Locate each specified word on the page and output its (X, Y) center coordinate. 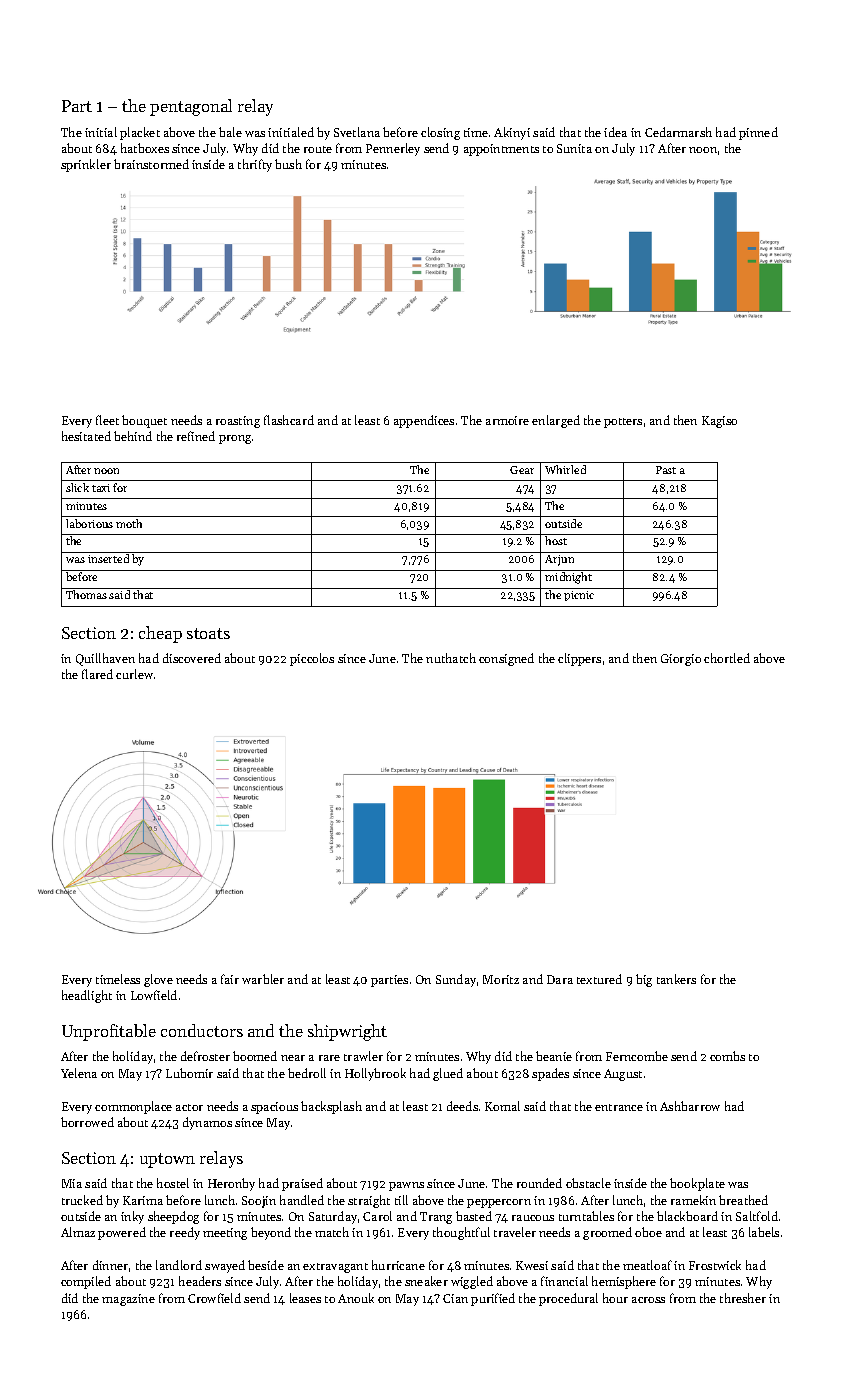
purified (493, 1299)
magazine (128, 1300)
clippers (579, 659)
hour (615, 1298)
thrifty (255, 165)
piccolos (312, 659)
